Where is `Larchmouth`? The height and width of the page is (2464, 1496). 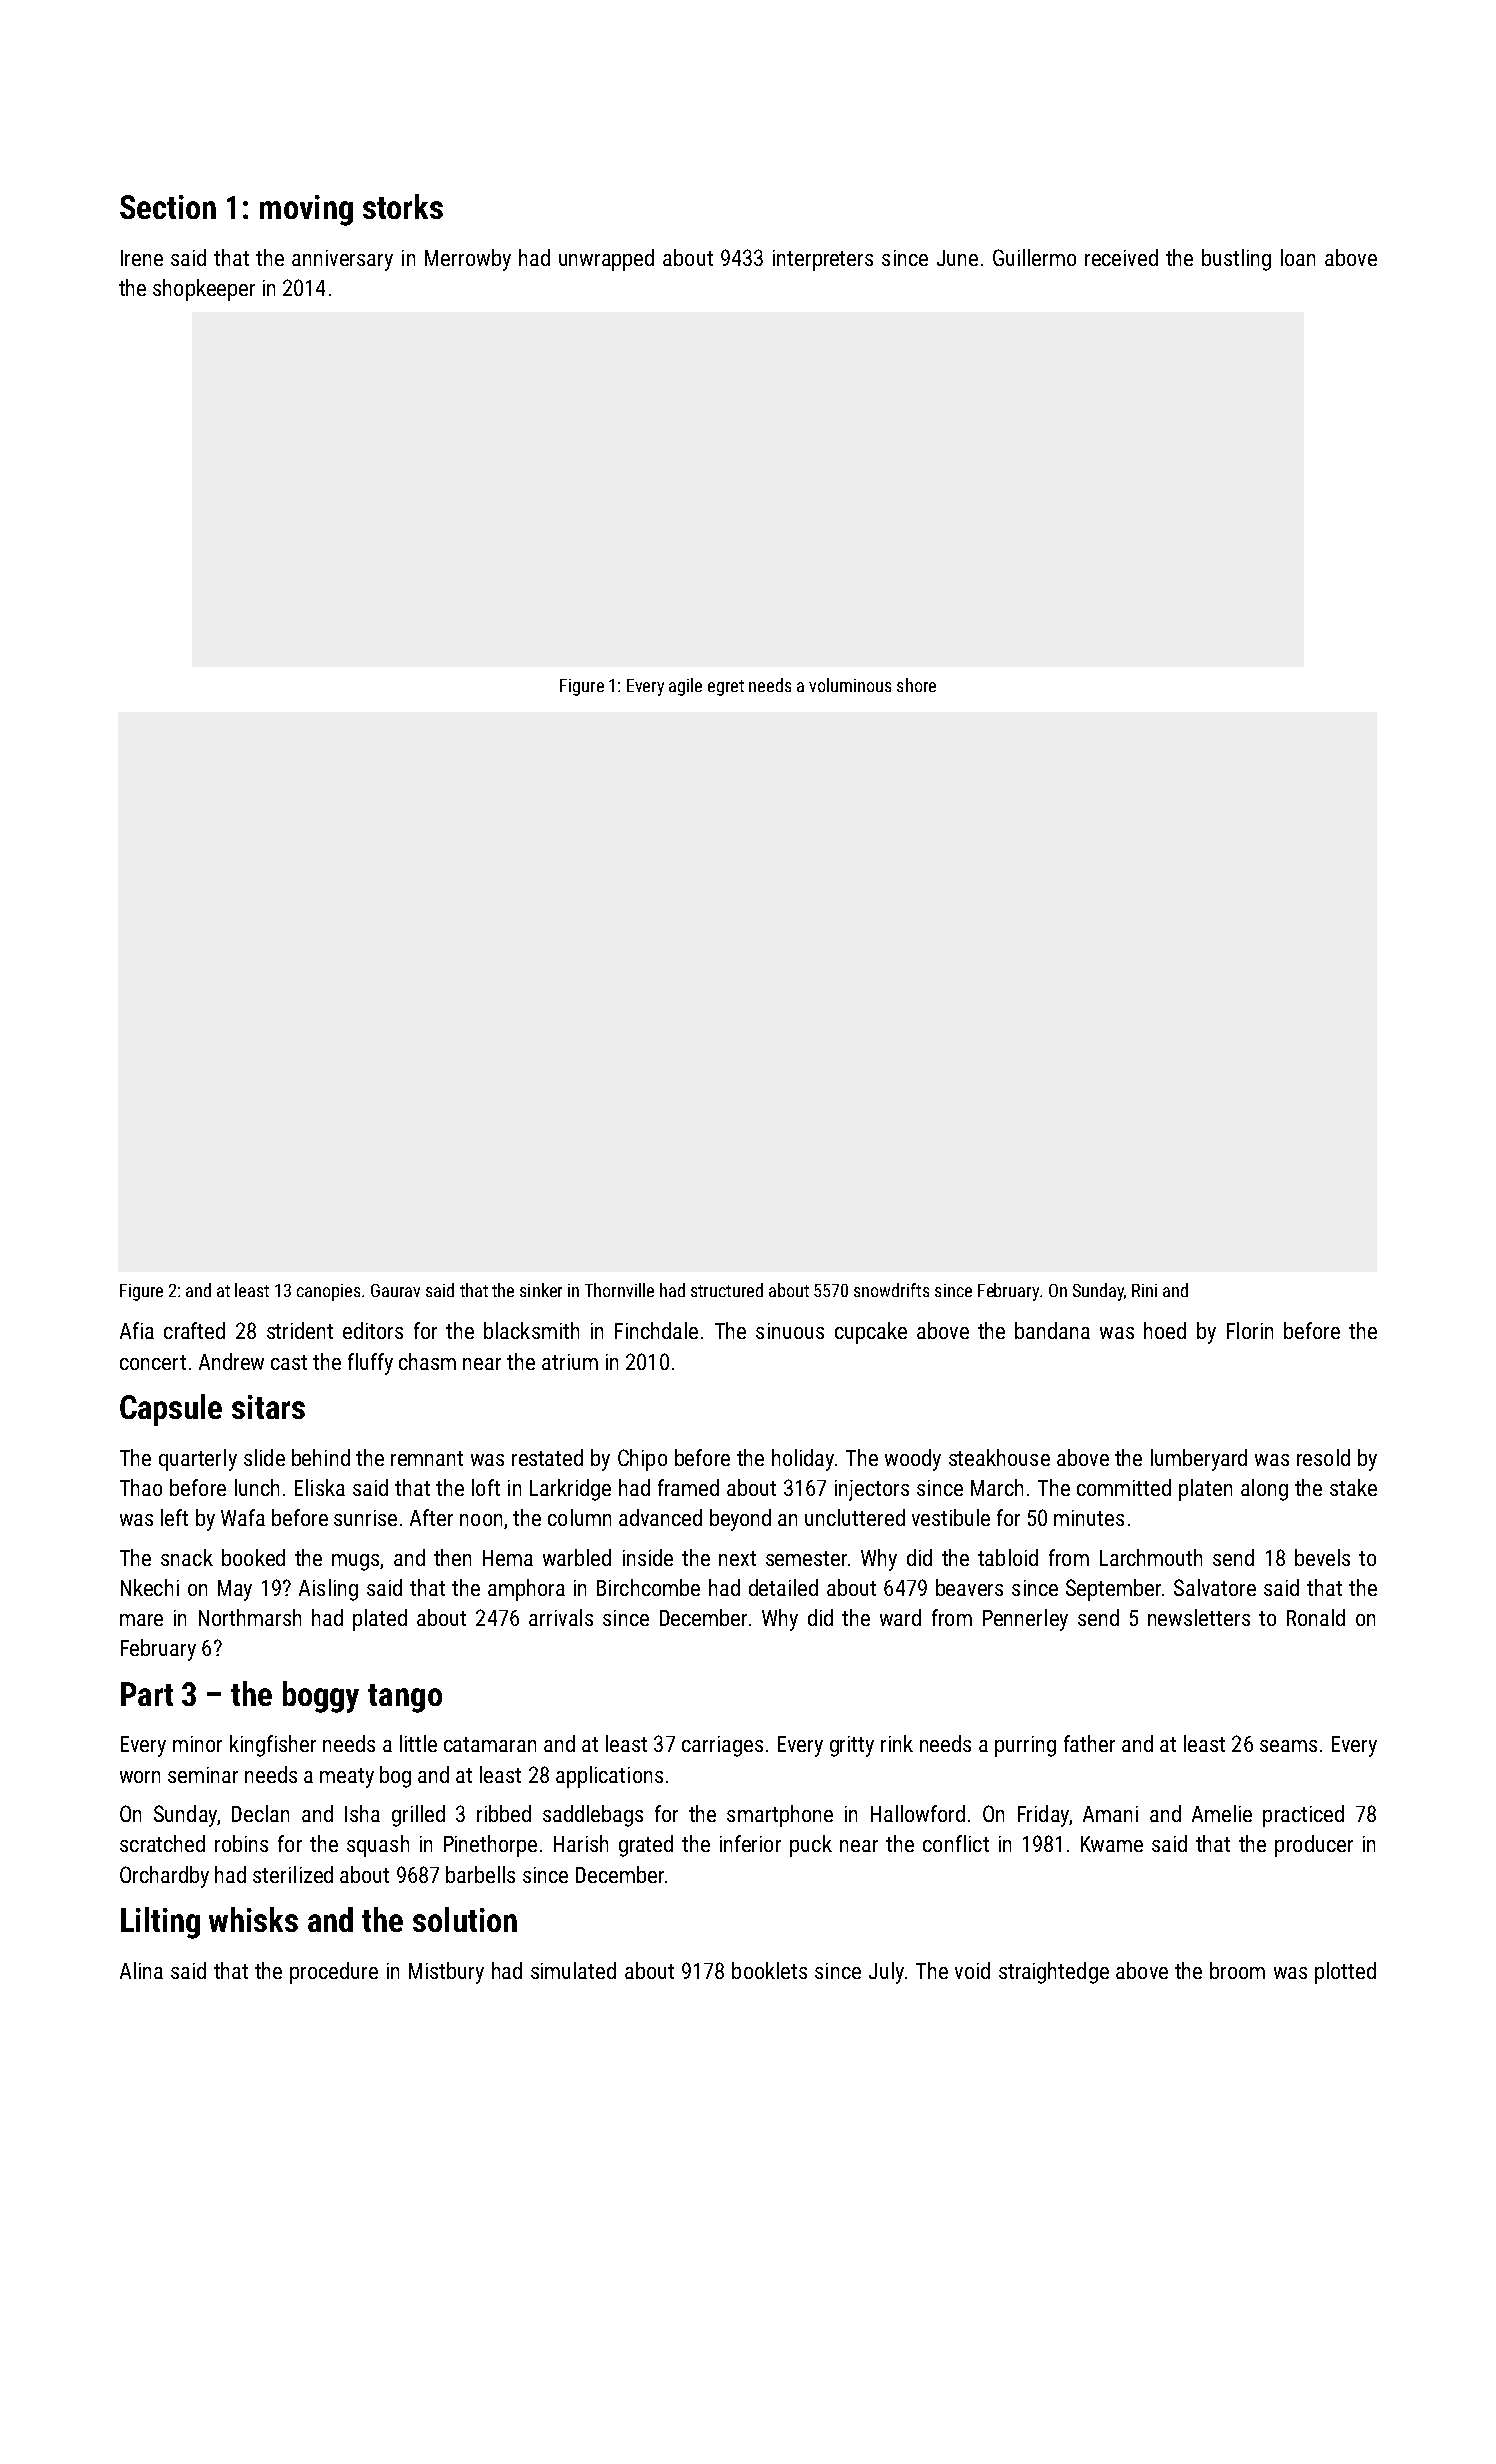 Larchmouth is located at coordinates (1151, 1557).
